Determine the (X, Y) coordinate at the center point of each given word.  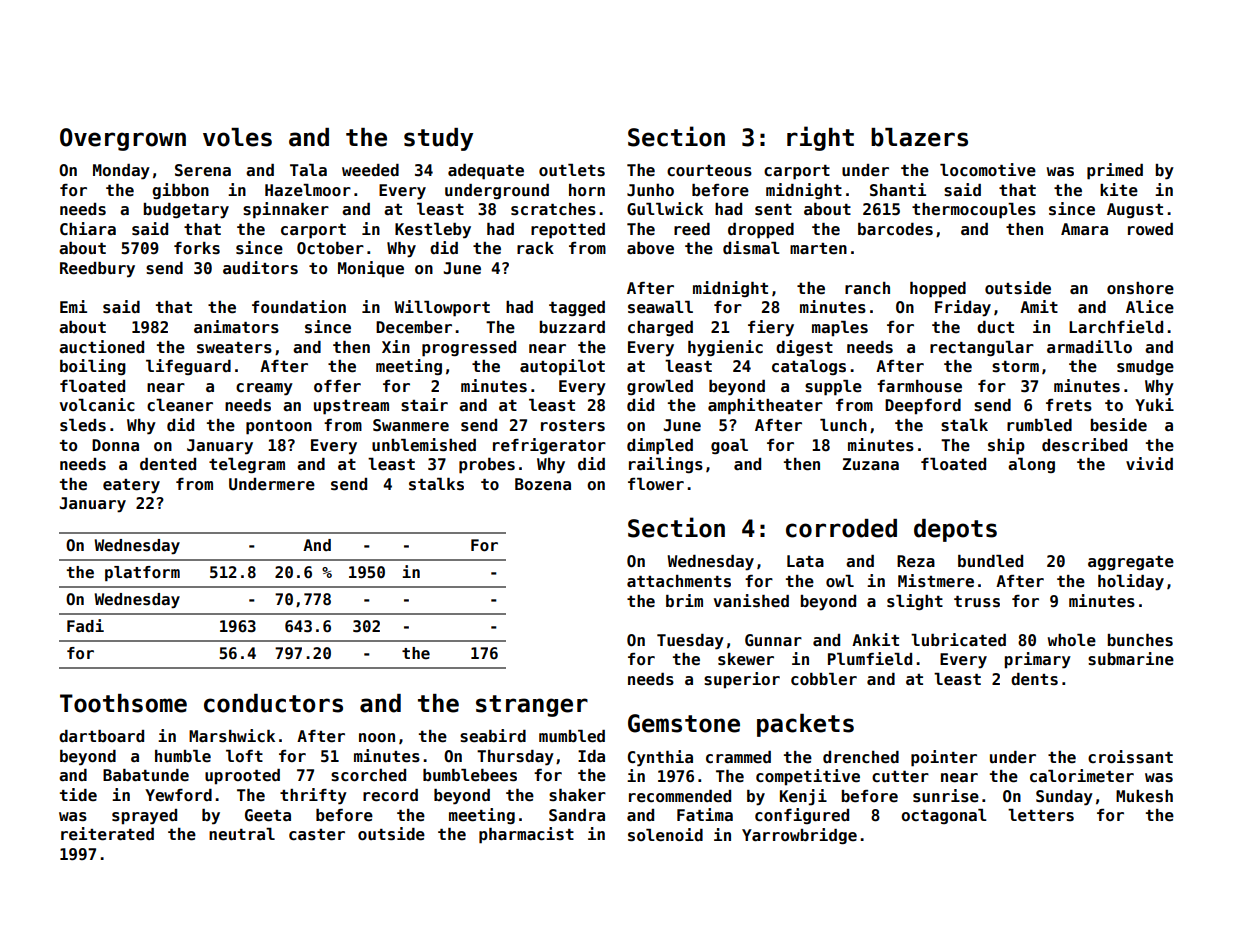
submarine (1131, 659)
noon (377, 737)
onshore (1140, 288)
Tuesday (690, 642)
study (438, 139)
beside (1118, 425)
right (820, 138)
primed (1115, 171)
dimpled (660, 446)
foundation (299, 307)
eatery (131, 486)
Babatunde (146, 775)
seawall (660, 307)
